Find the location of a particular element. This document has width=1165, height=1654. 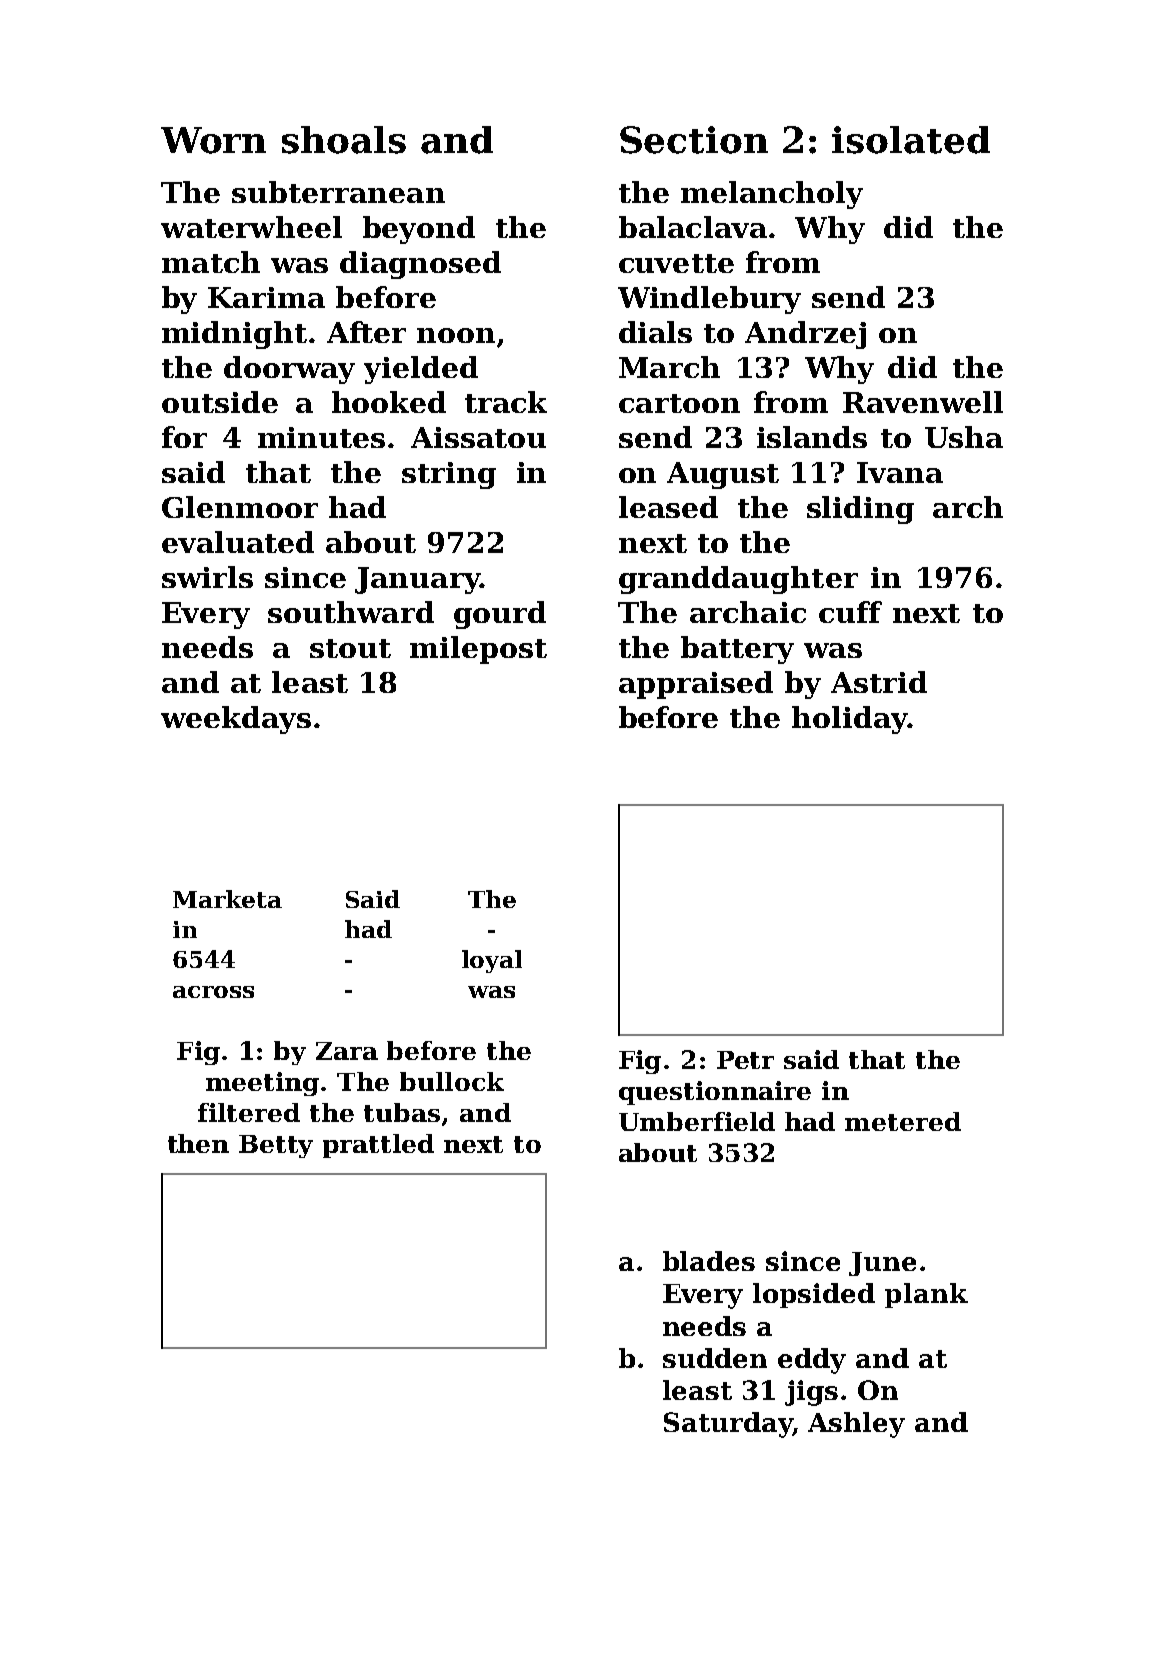

prattled is located at coordinates (378, 1146).
